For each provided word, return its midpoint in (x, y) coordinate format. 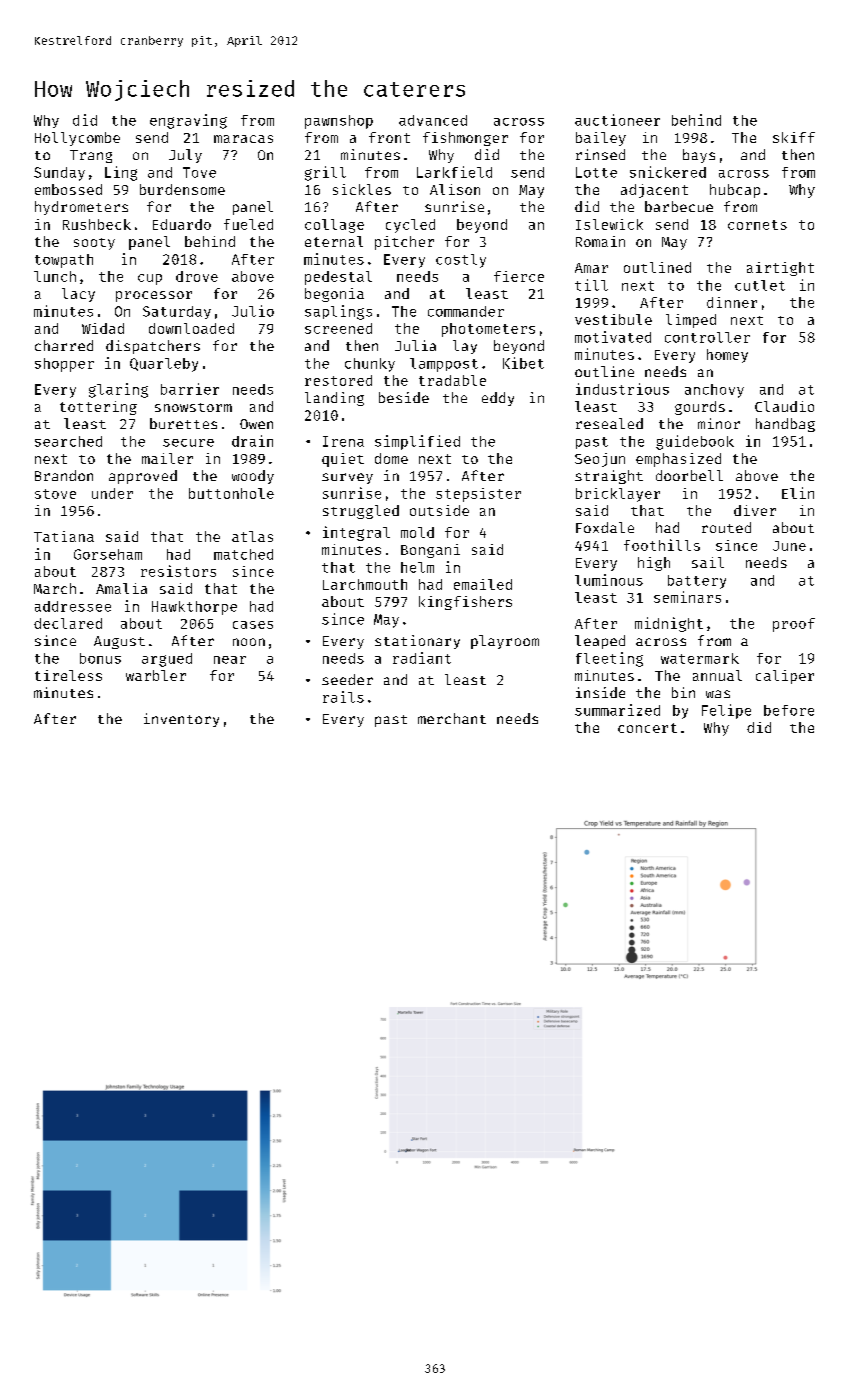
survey (347, 478)
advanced (433, 120)
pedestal (338, 278)
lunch (55, 276)
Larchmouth (365, 584)
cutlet (760, 285)
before (789, 710)
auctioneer (617, 120)
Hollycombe (77, 139)
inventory (181, 720)
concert (647, 728)
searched (68, 441)
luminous (609, 580)
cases (253, 625)
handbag (785, 425)
